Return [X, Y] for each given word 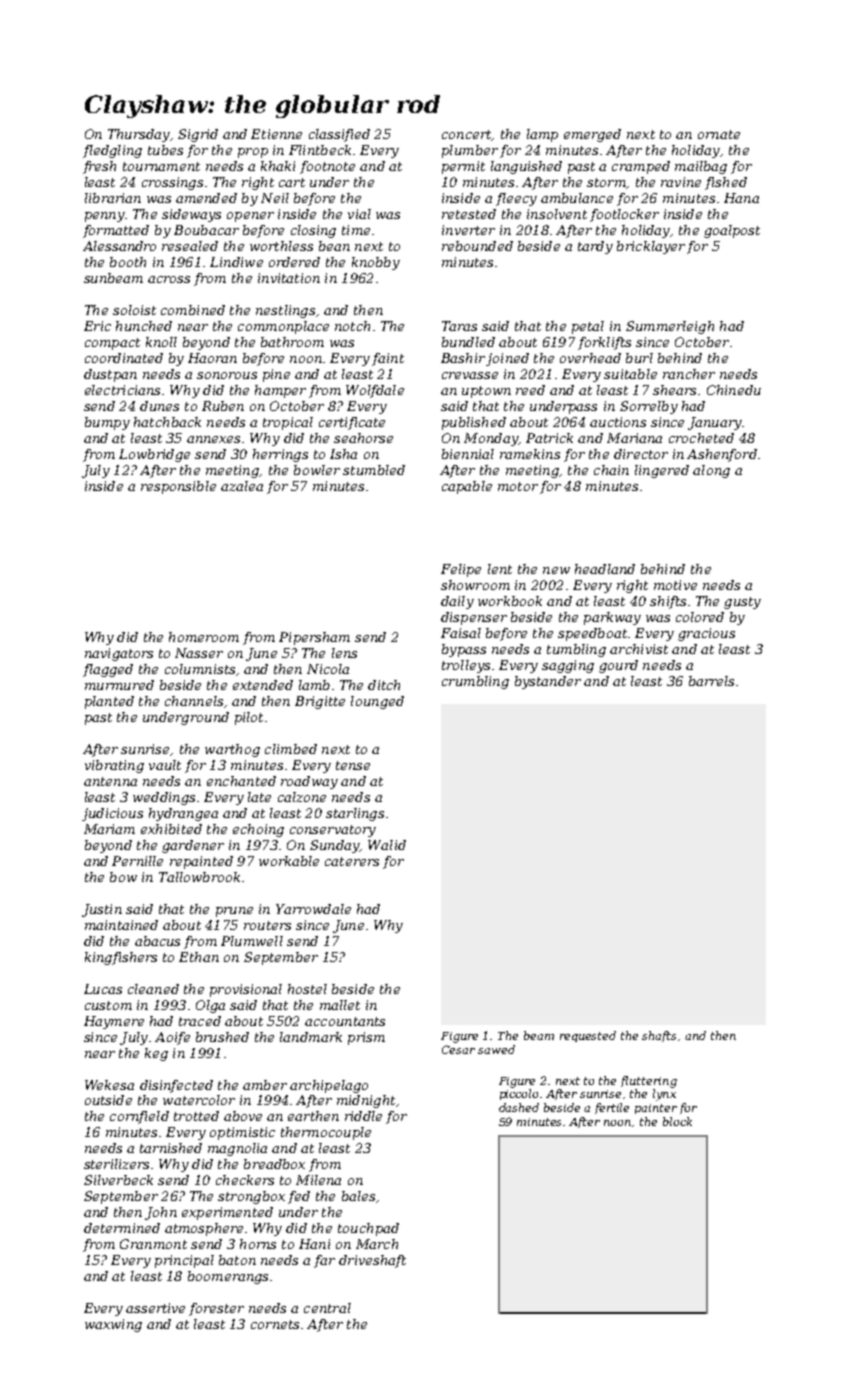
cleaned [153, 989]
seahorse [363, 438]
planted [109, 702]
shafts [659, 1036]
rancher [689, 374]
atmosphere [204, 1229]
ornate [719, 134]
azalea [242, 486]
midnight [366, 1101]
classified [339, 135]
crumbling [475, 682]
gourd [618, 666]
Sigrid [198, 135]
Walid [387, 845]
